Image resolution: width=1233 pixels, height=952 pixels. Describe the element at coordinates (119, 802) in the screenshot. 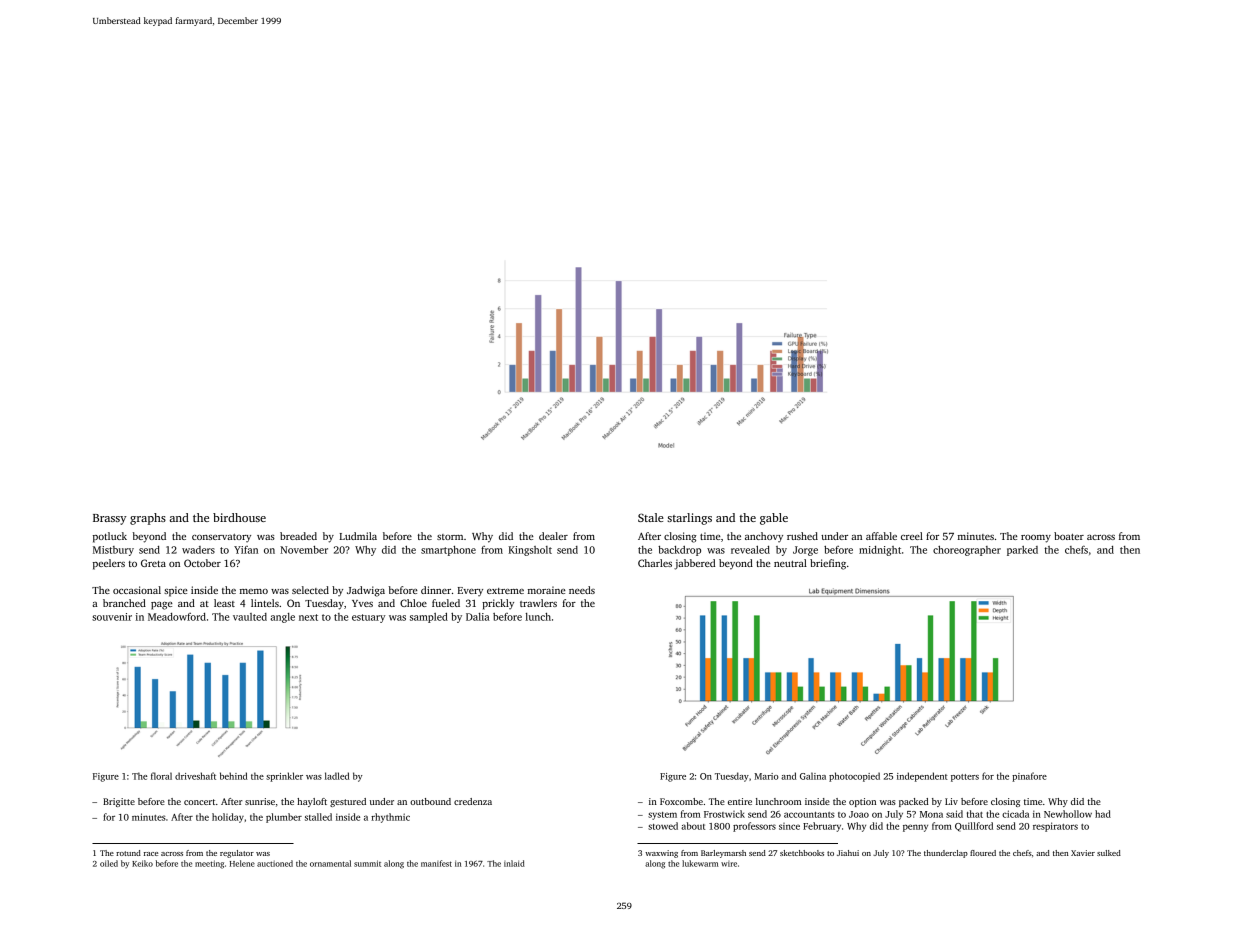

I see `Brigitte` at that location.
